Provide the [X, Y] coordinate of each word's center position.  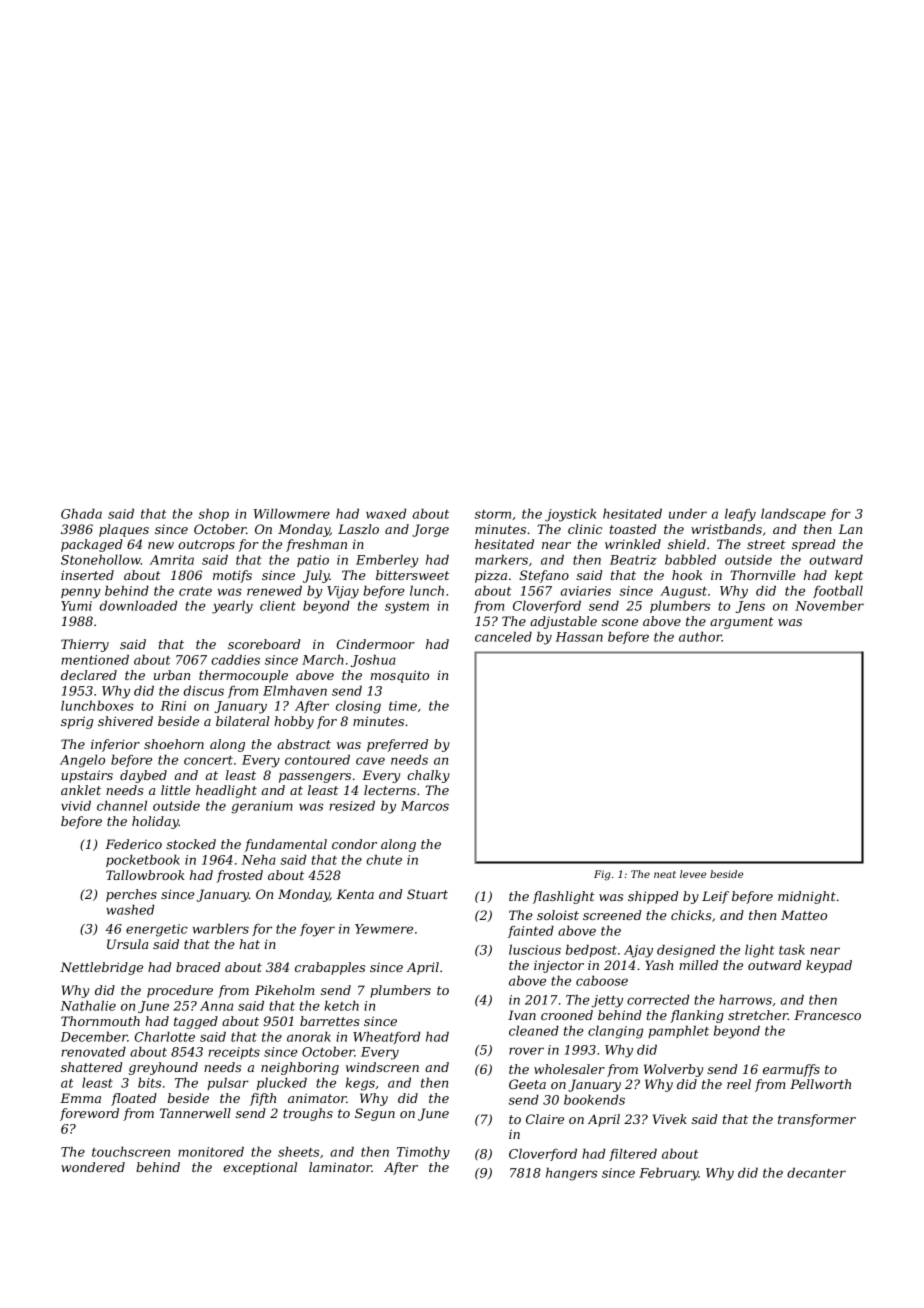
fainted [531, 931]
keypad [829, 966]
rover [526, 1051]
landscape [793, 514]
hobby [294, 722]
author [700, 637]
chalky [428, 776]
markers [501, 559]
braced [198, 967]
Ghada [81, 513]
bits [149, 1082]
